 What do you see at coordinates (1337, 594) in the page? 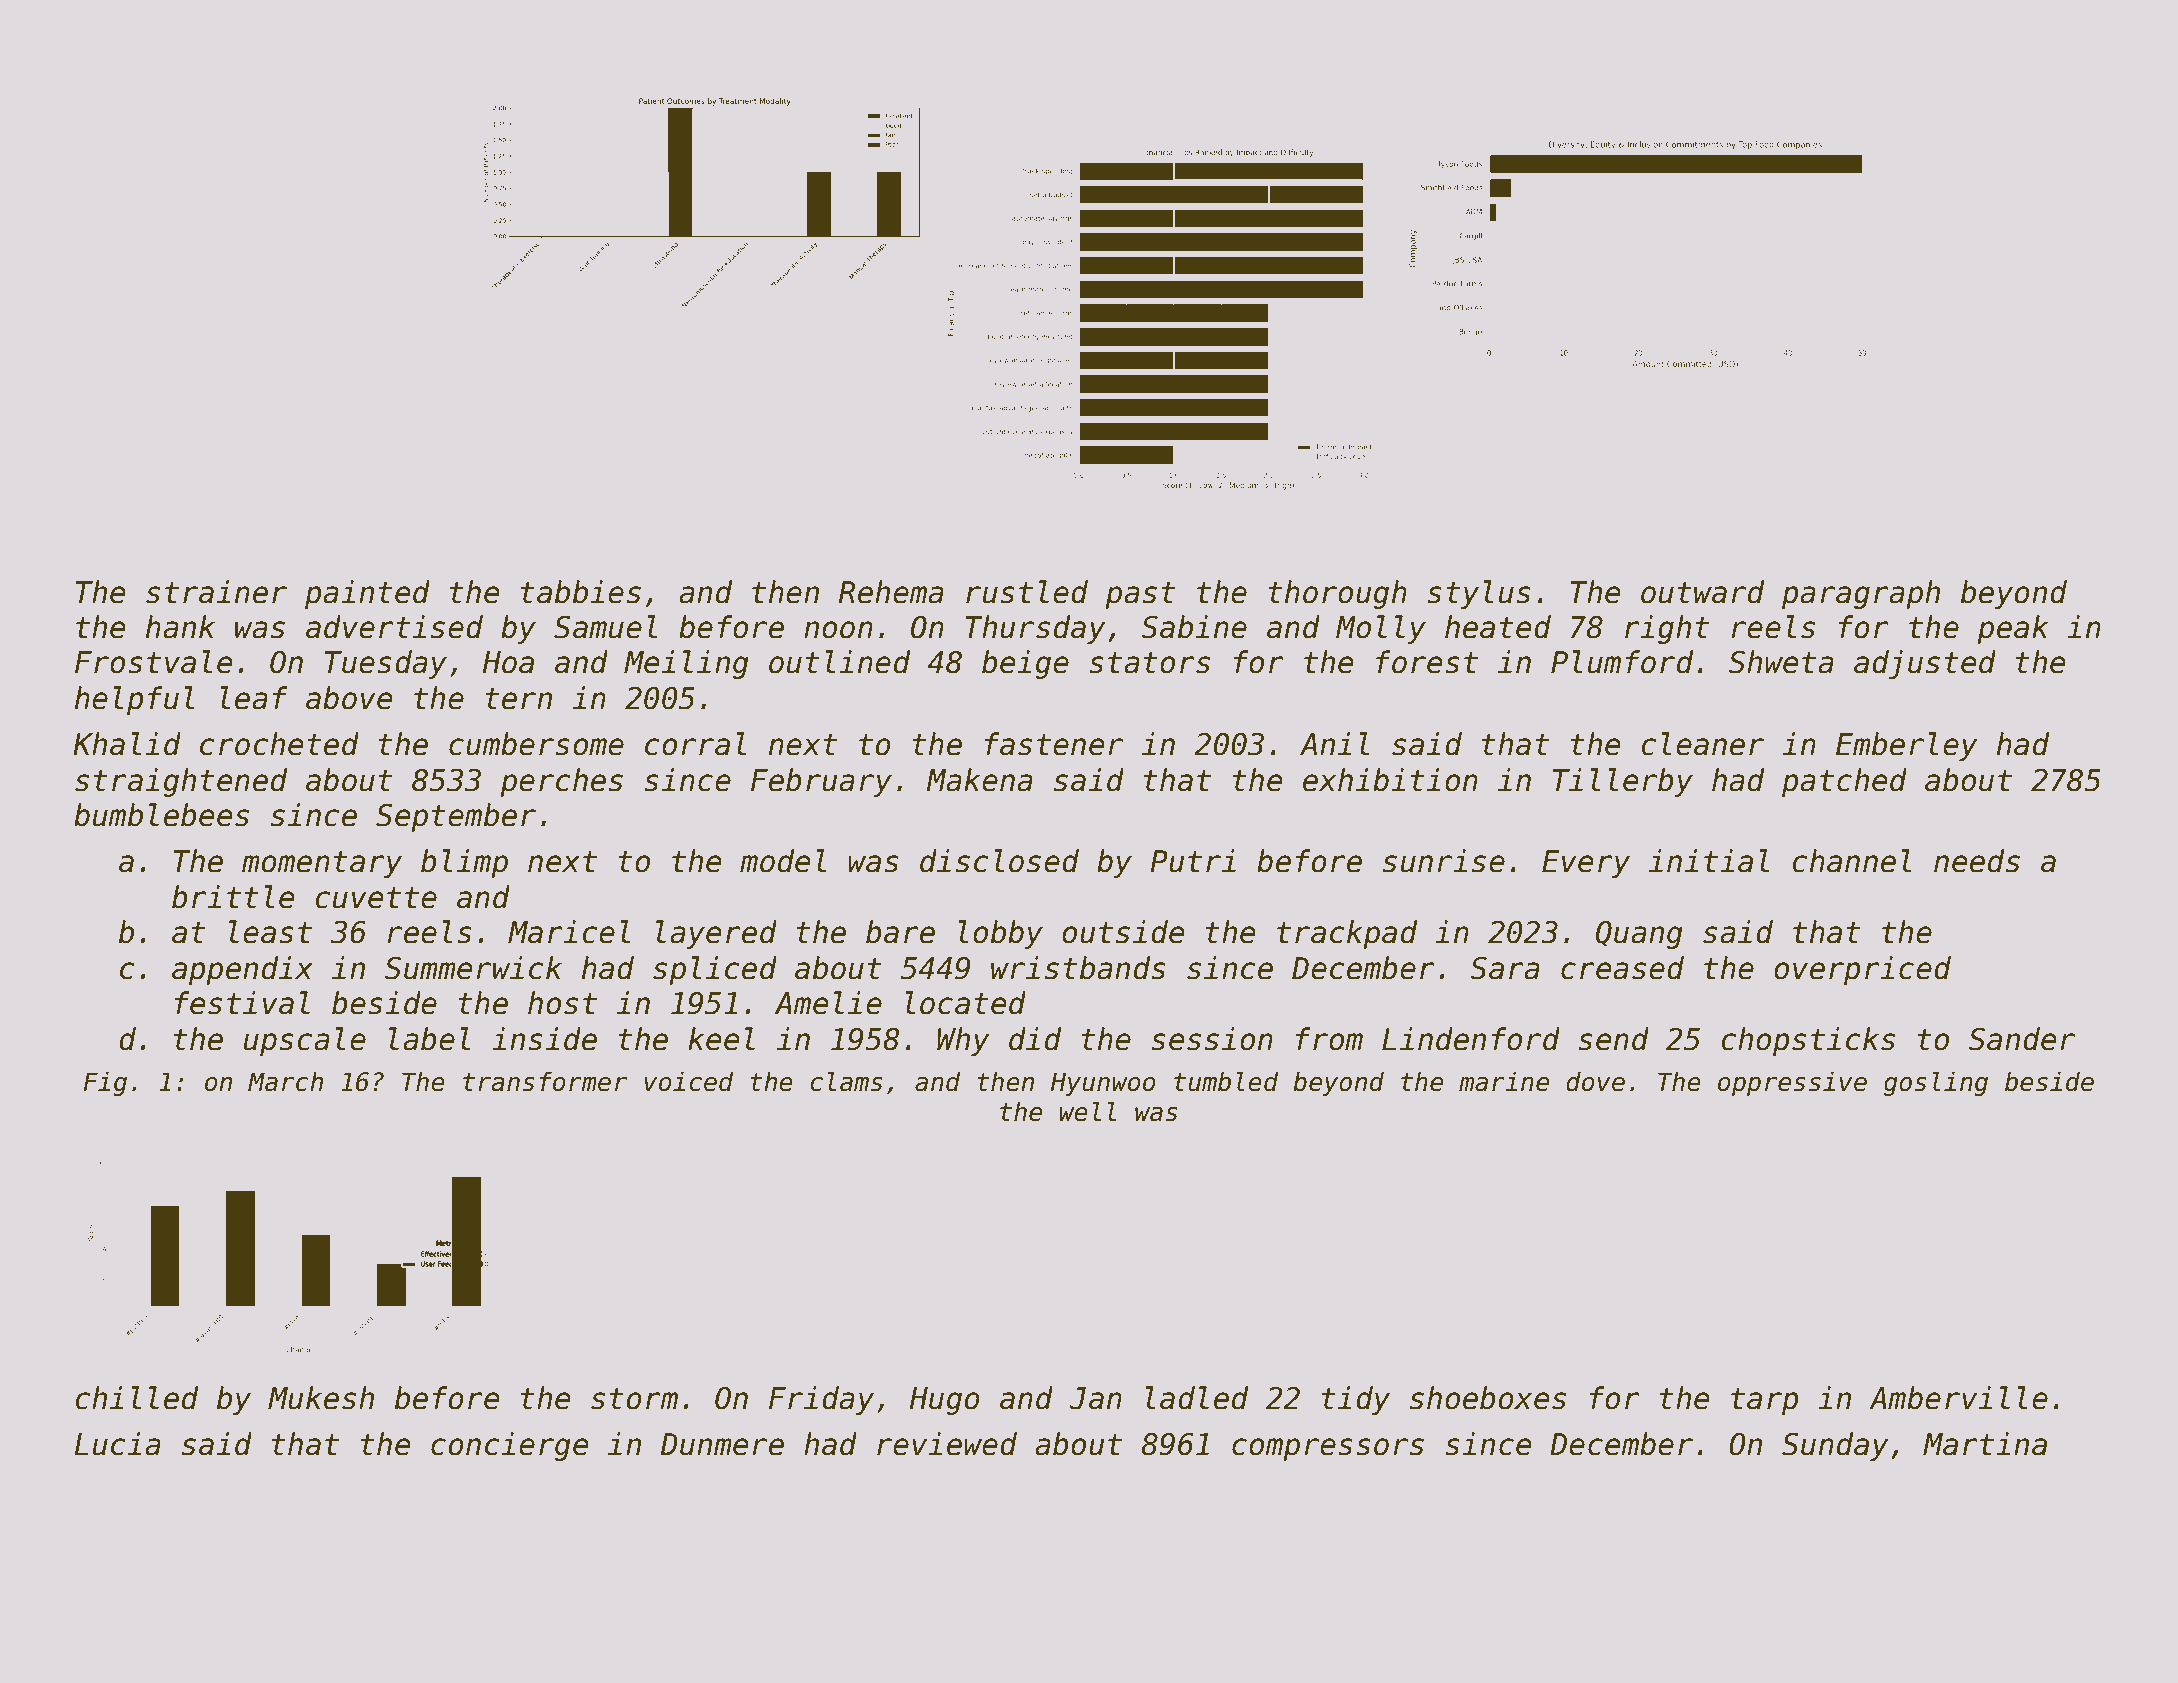
I see `thorough` at bounding box center [1337, 594].
